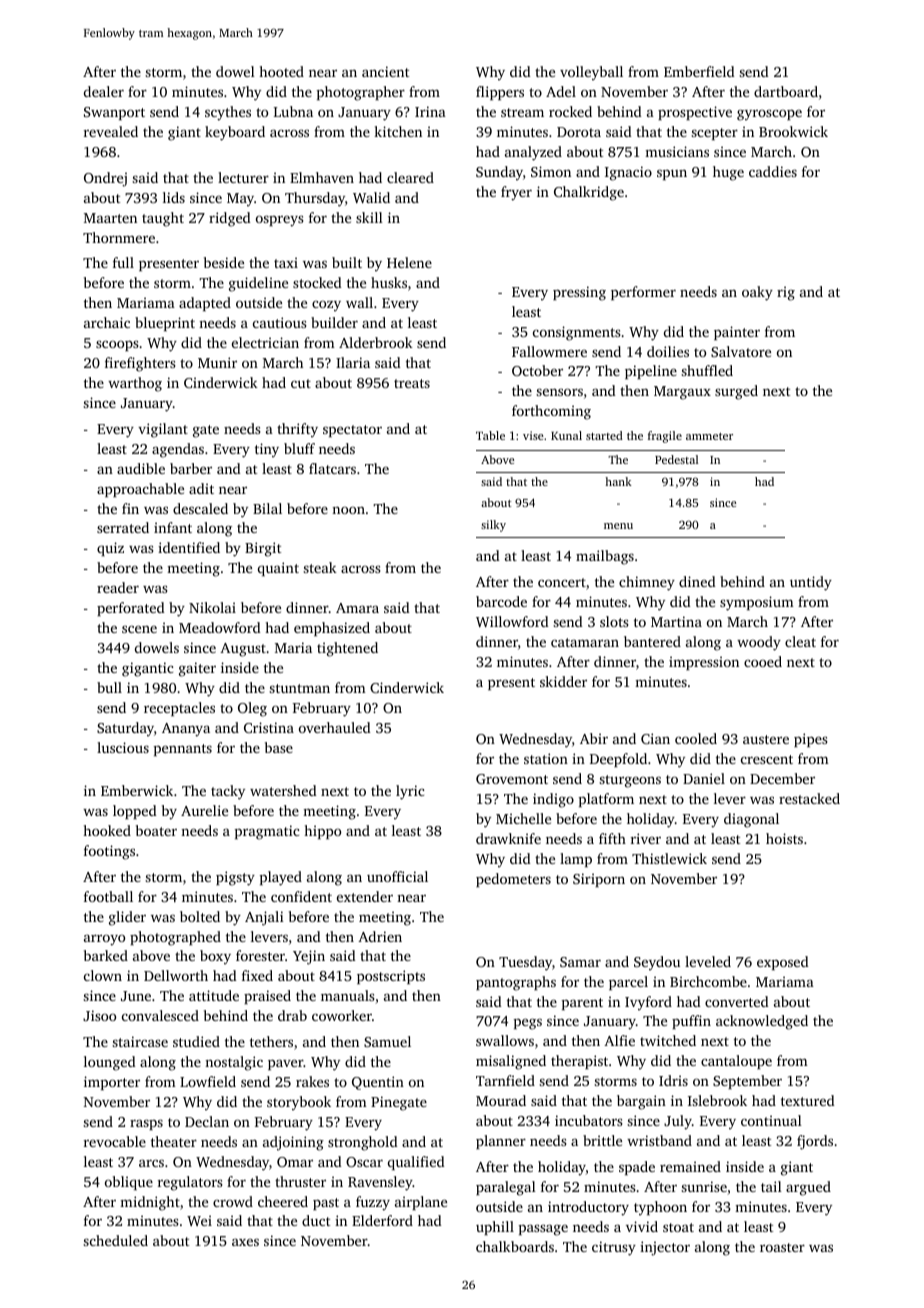  What do you see at coordinates (416, 1163) in the document?
I see `qualified` at bounding box center [416, 1163].
